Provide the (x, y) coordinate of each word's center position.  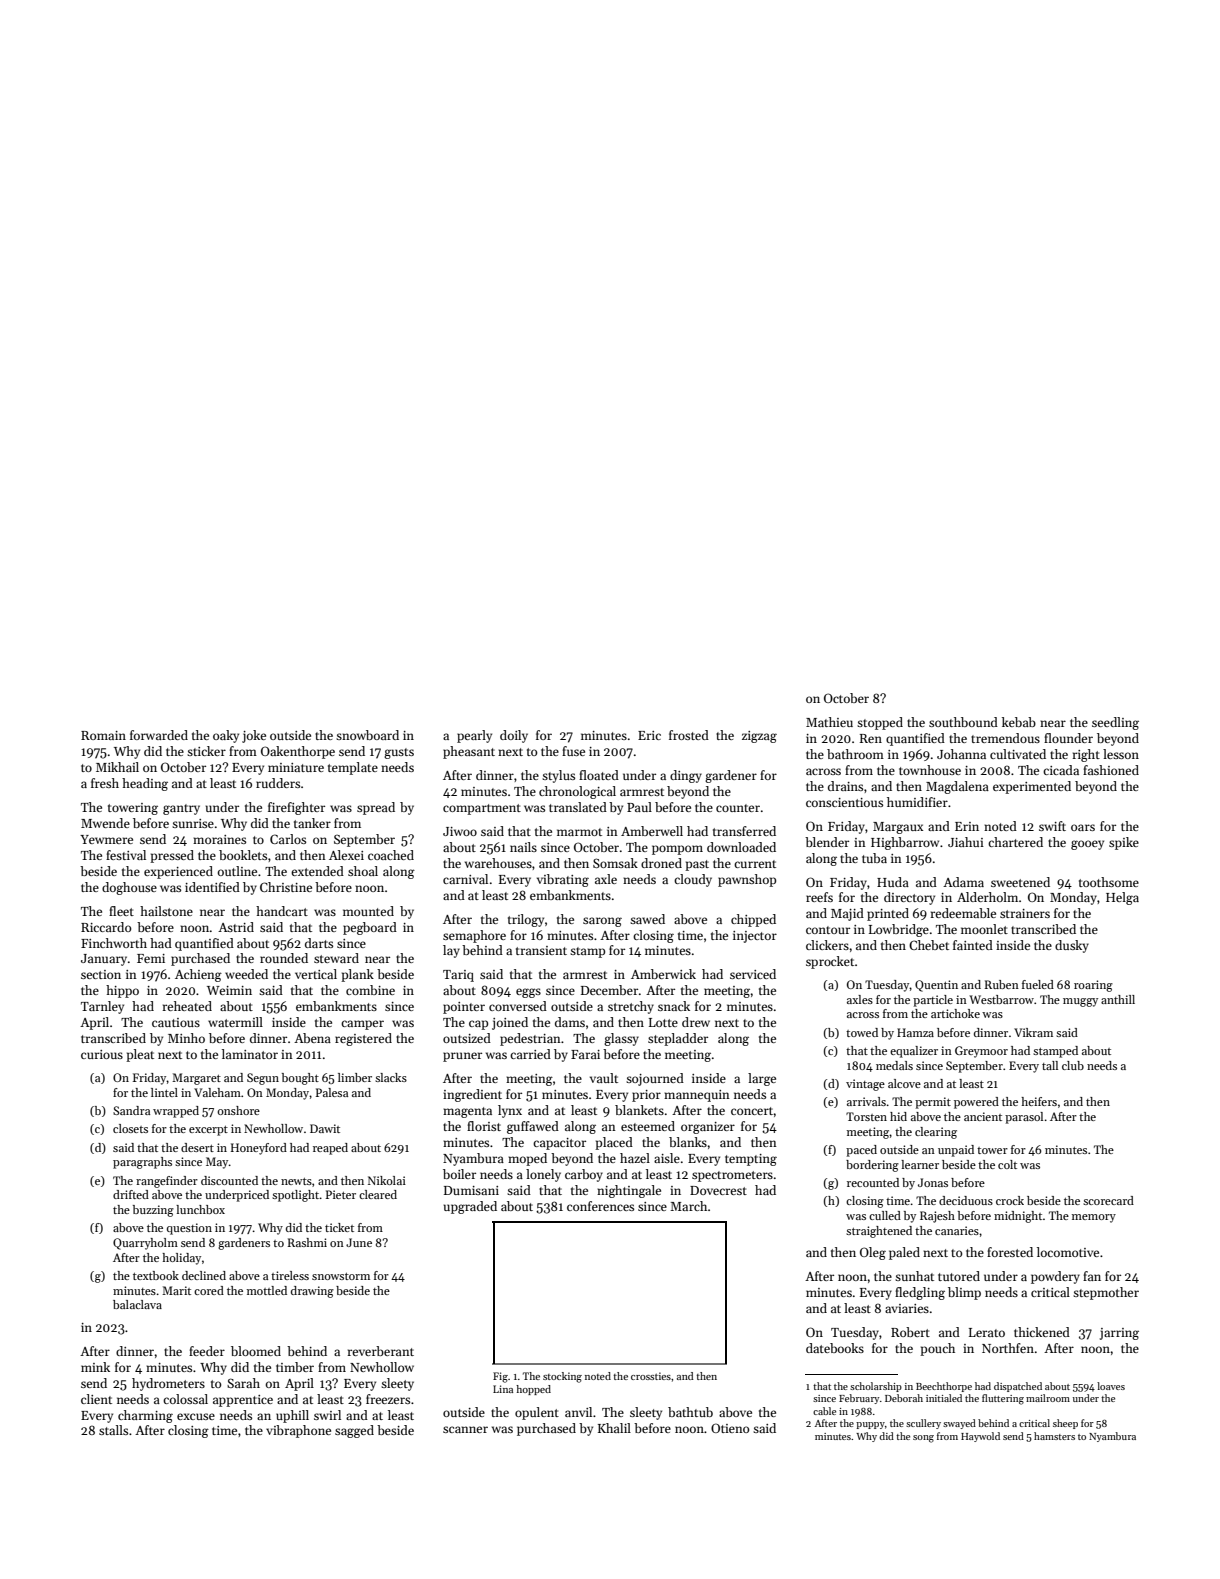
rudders (278, 783)
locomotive (1068, 1252)
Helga (1122, 898)
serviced (753, 974)
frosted (689, 735)
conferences (600, 1206)
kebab (1019, 722)
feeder (207, 1351)
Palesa (332, 1092)
